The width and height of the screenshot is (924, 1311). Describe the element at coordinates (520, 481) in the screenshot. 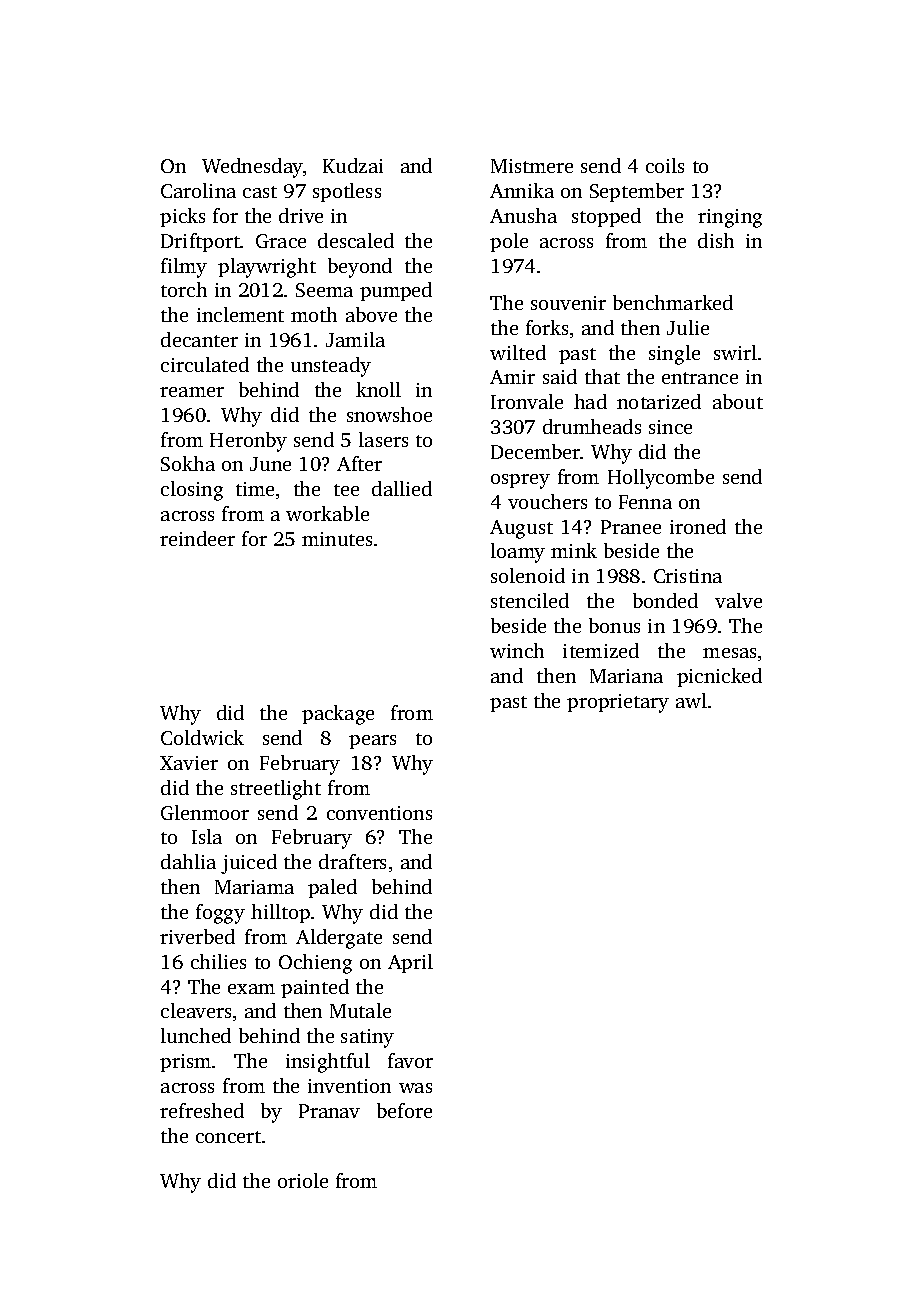

I see `osprey` at that location.
